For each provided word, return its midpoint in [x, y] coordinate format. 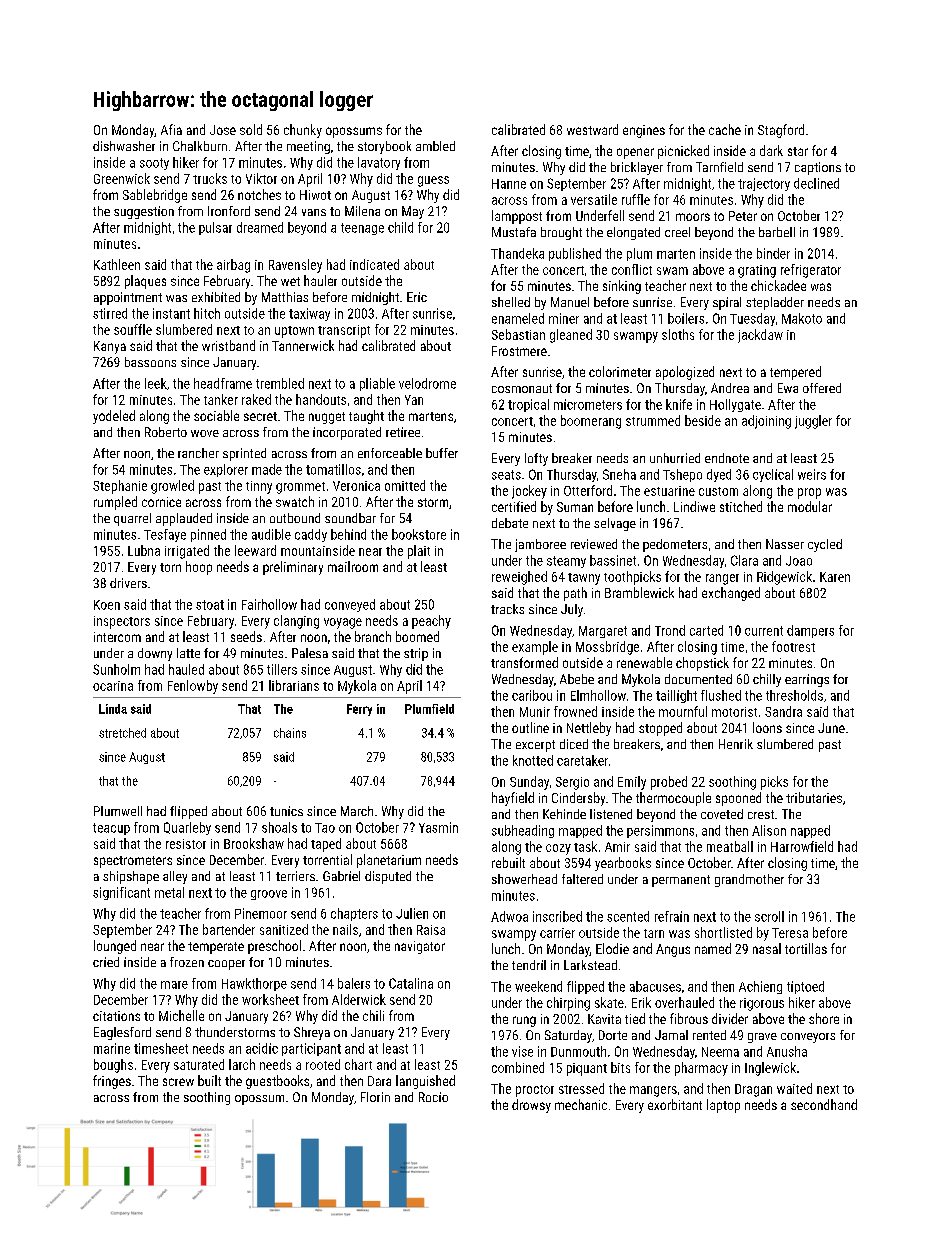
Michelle [181, 1015]
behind [348, 534]
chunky [303, 131]
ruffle [636, 199]
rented [709, 1035]
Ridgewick [784, 578]
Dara [379, 1081]
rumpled [115, 503]
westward [592, 129]
